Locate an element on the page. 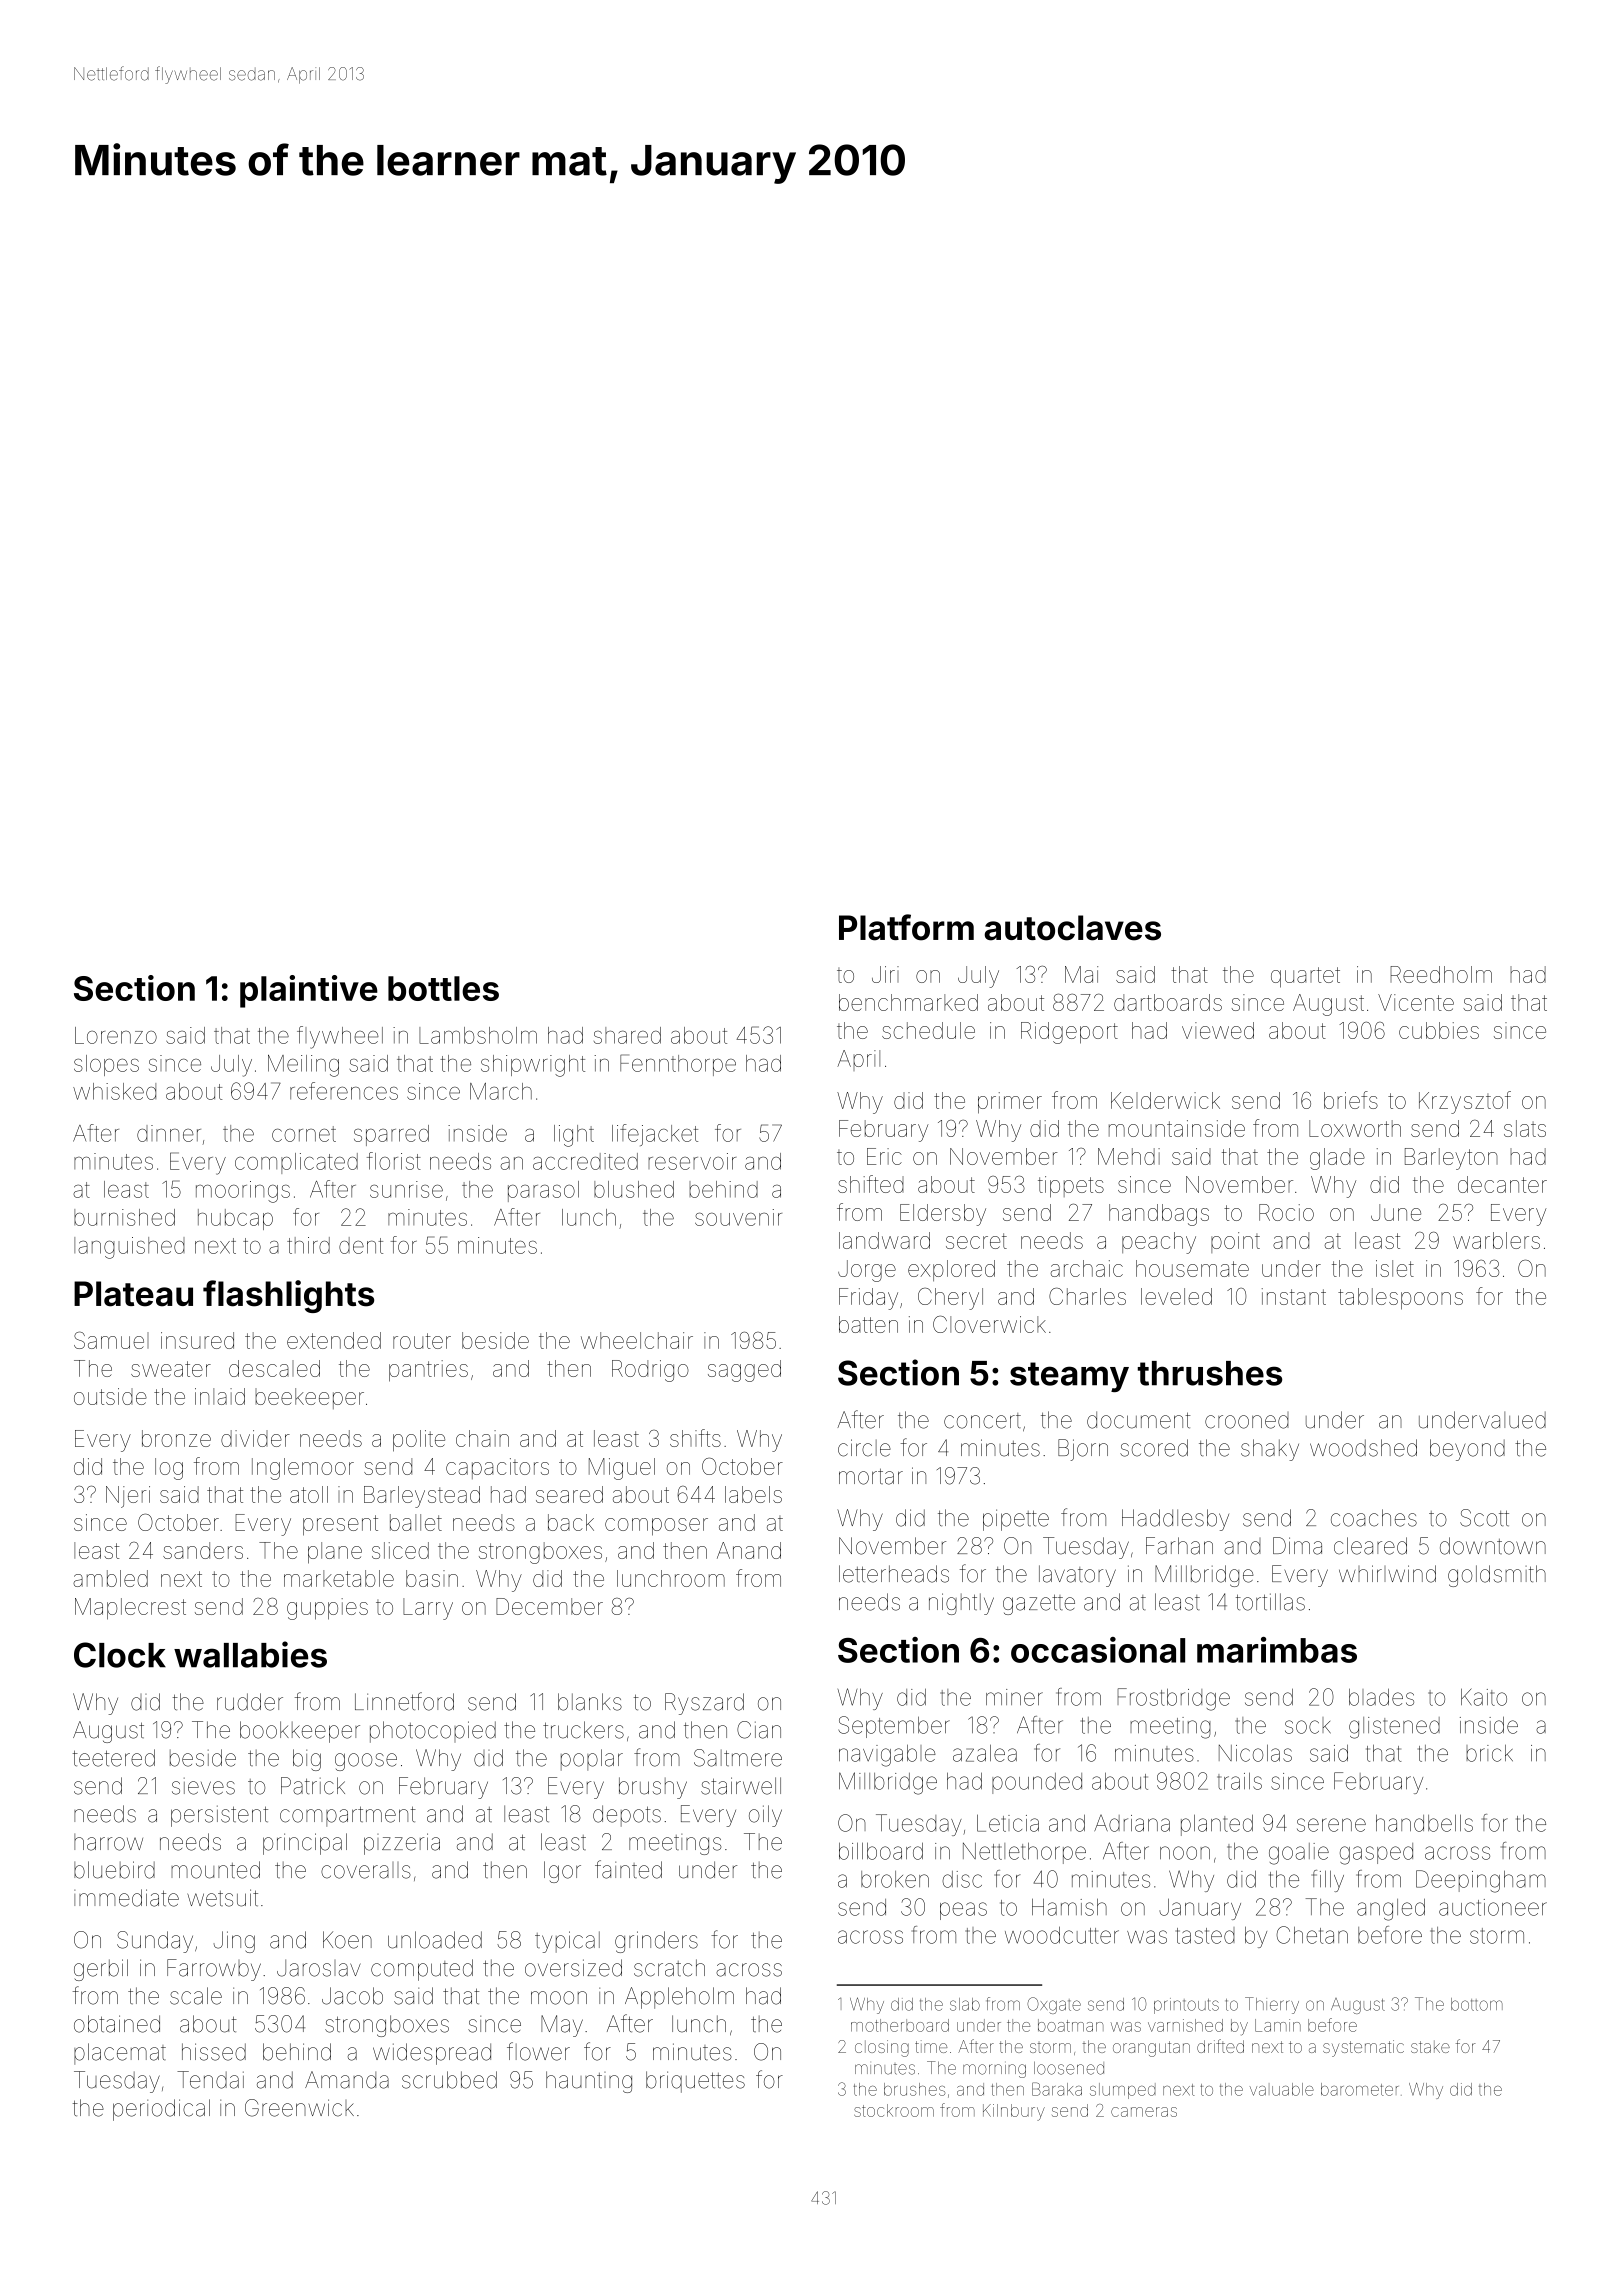 The height and width of the page is (2292, 1620). plaintive is located at coordinates (309, 991).
